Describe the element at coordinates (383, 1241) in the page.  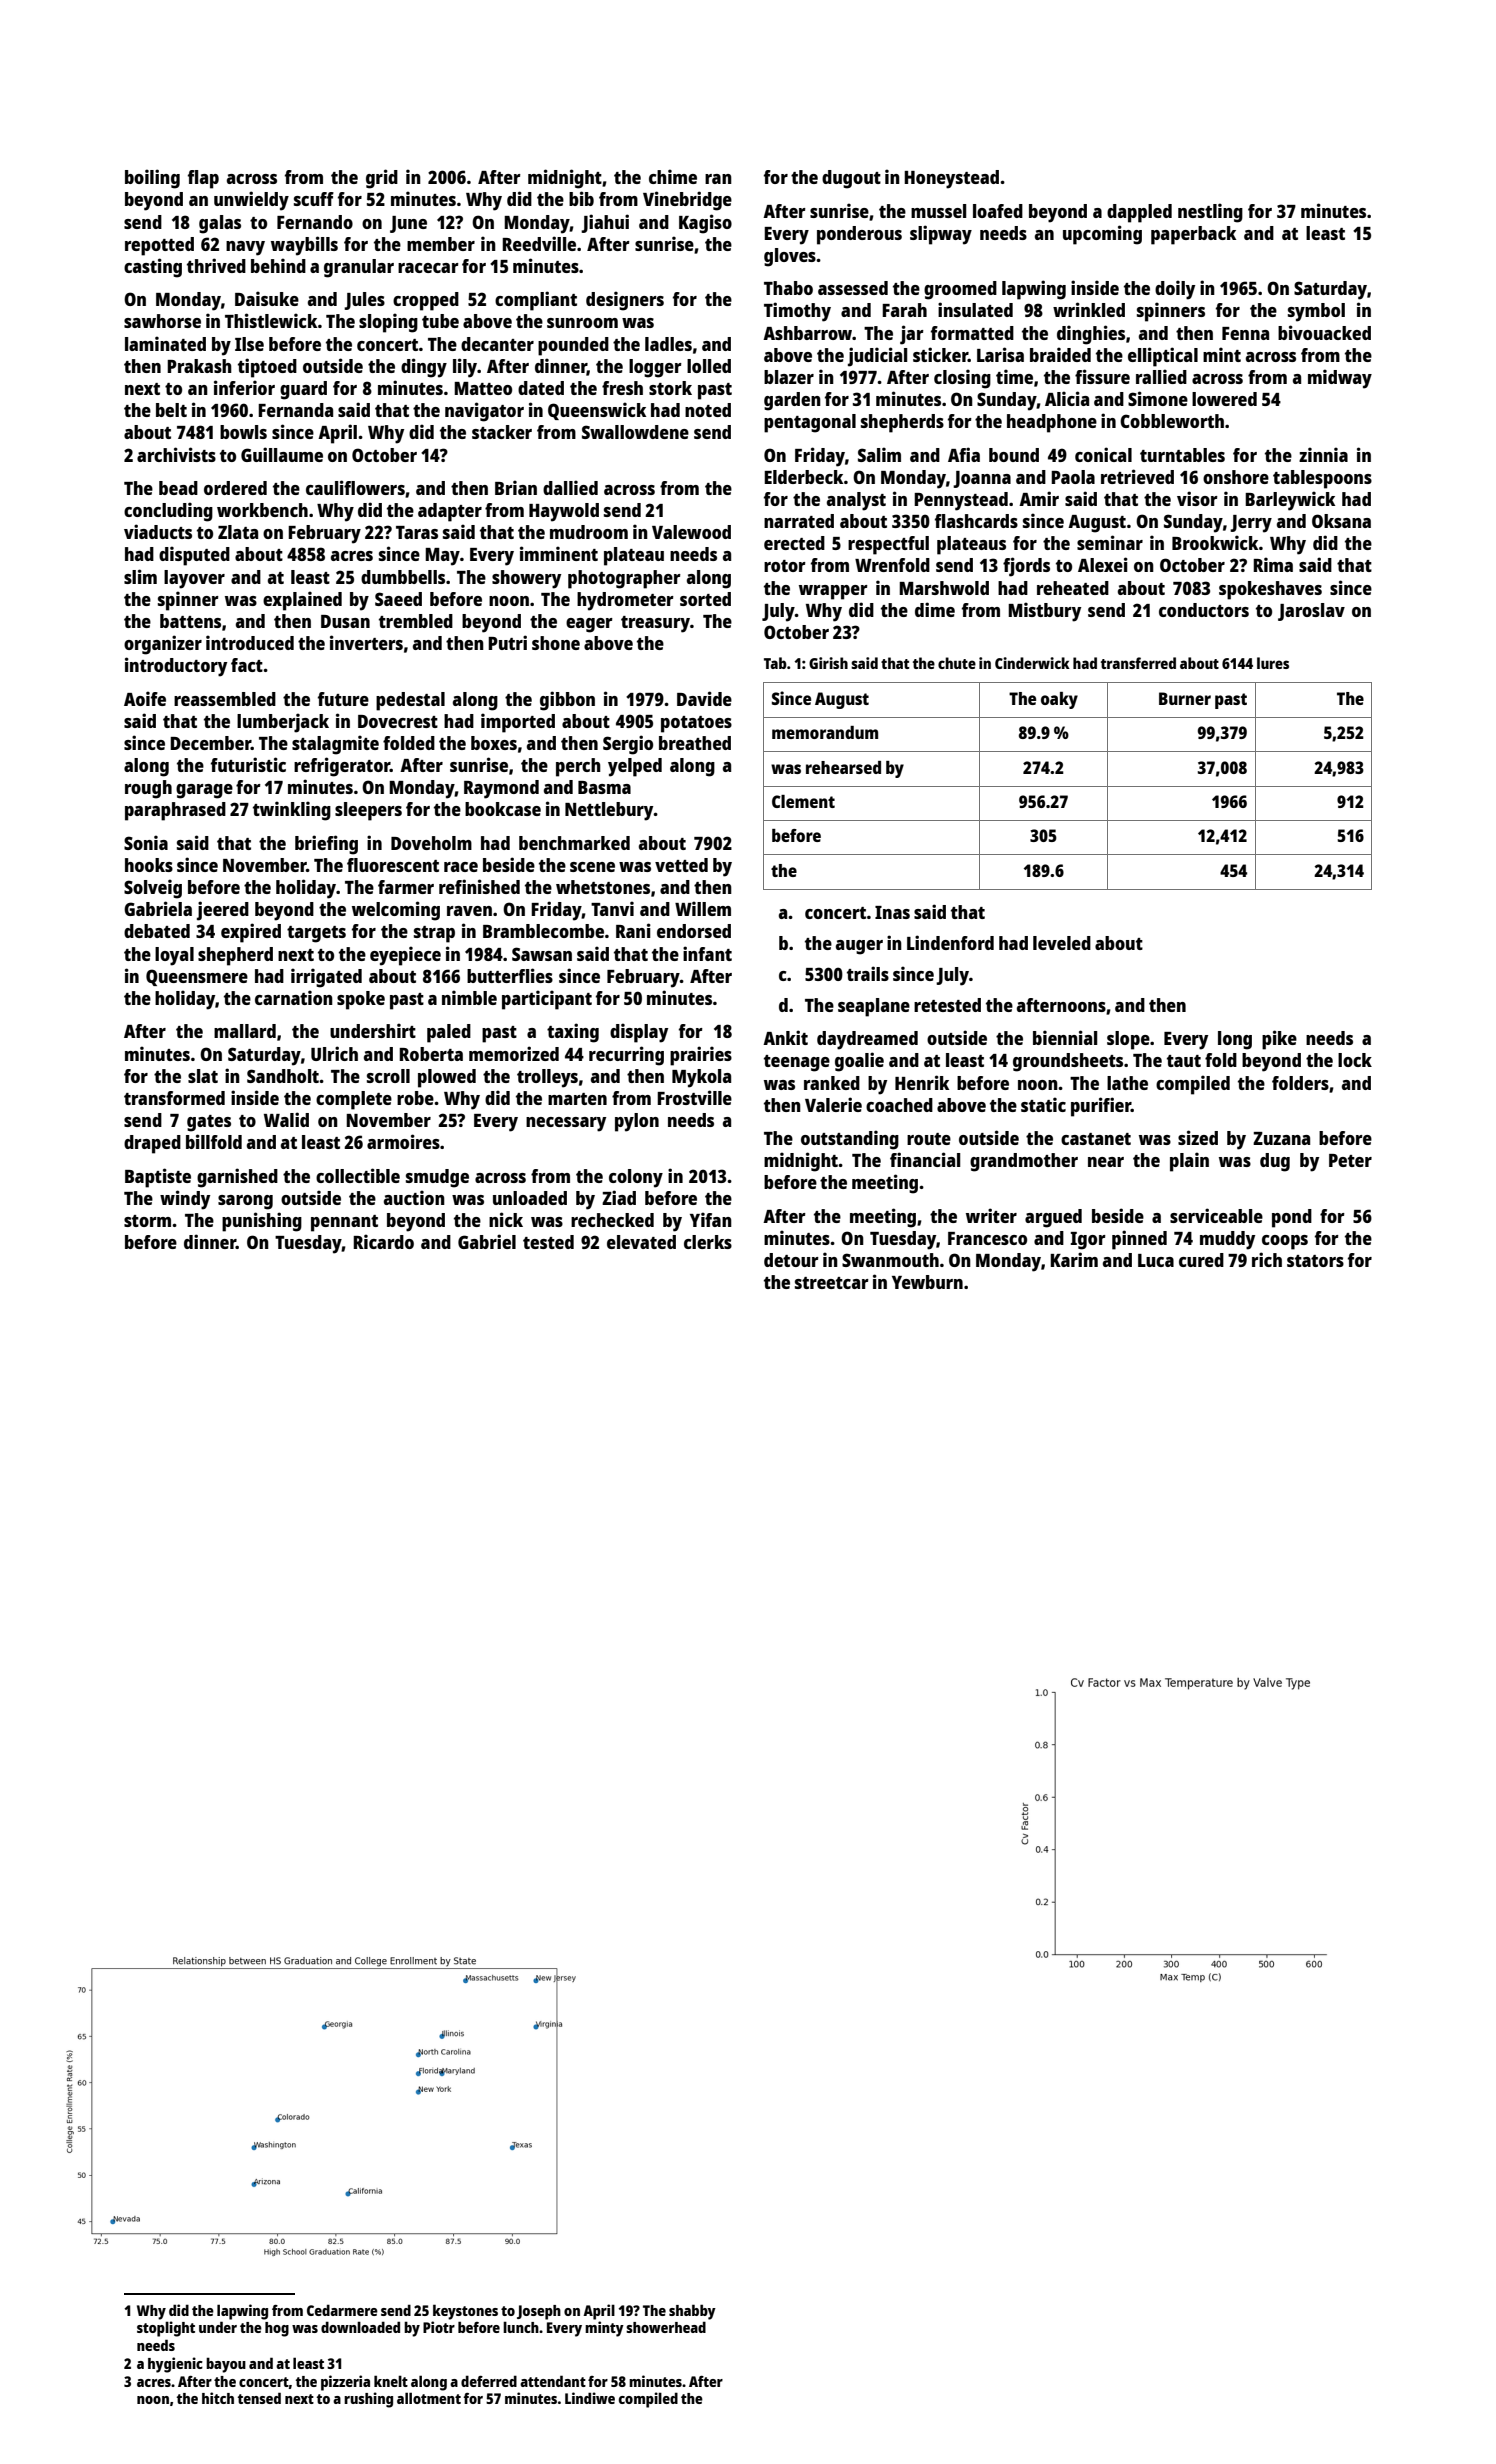
I see `Ricardo` at that location.
